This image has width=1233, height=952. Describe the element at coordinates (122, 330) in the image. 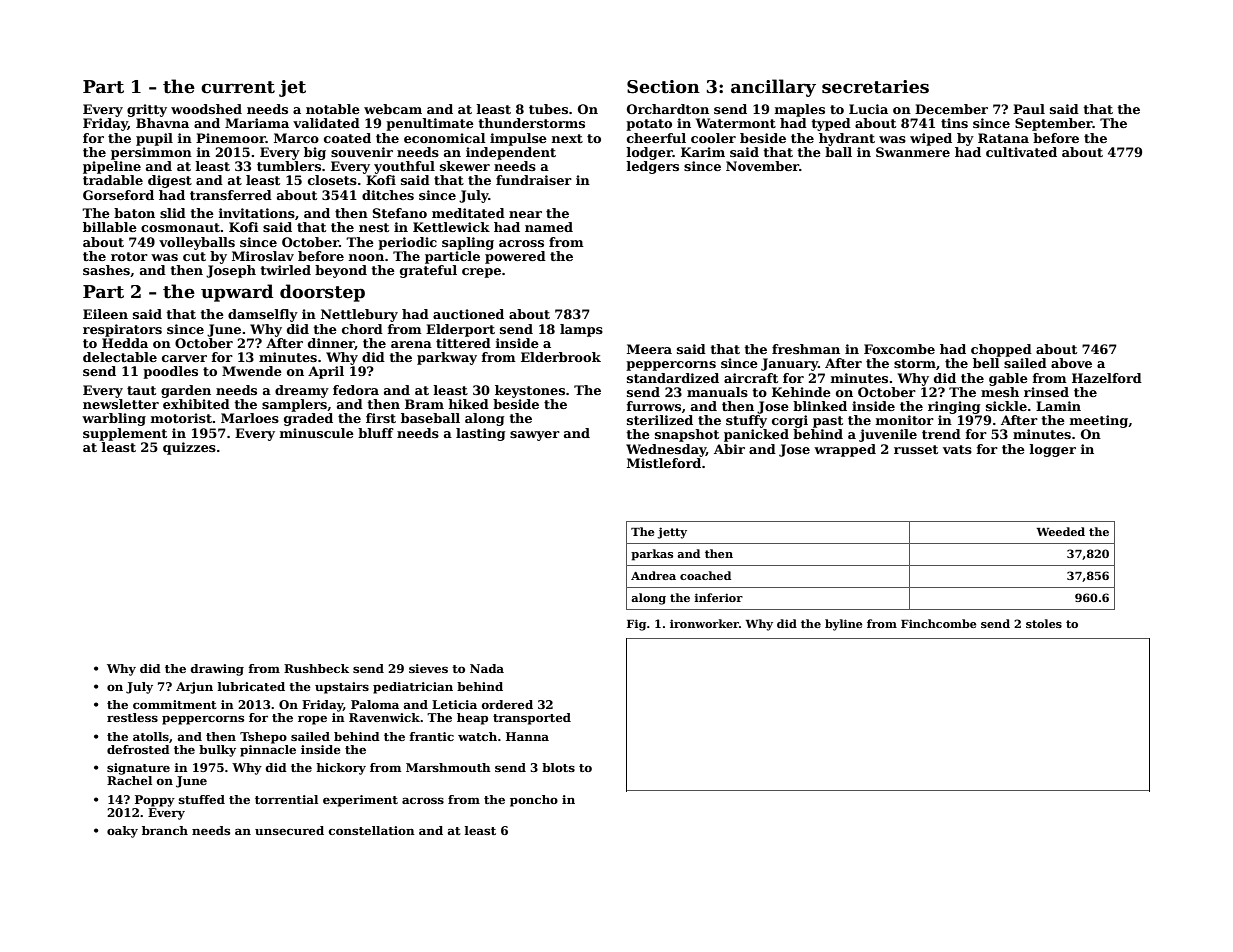

I see `respirators` at that location.
